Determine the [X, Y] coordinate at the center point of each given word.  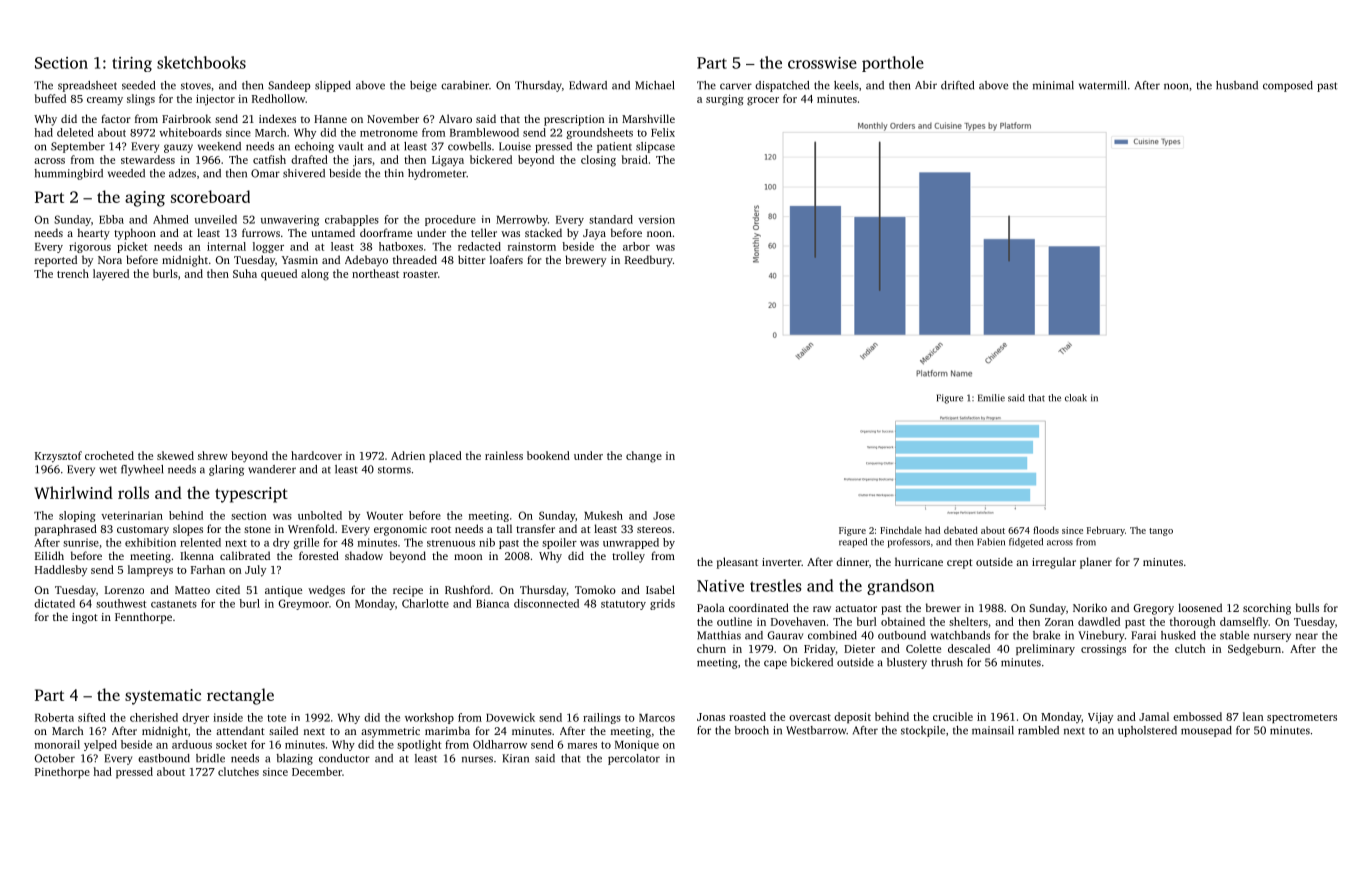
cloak [1076, 398]
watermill [1102, 85]
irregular [1054, 563]
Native [720, 586]
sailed [283, 730]
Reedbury [649, 261]
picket [132, 247]
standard [611, 219]
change [644, 457]
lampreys [150, 571]
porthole [893, 64]
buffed [50, 98]
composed [1288, 86]
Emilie [991, 398]
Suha [245, 273]
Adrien [408, 455]
